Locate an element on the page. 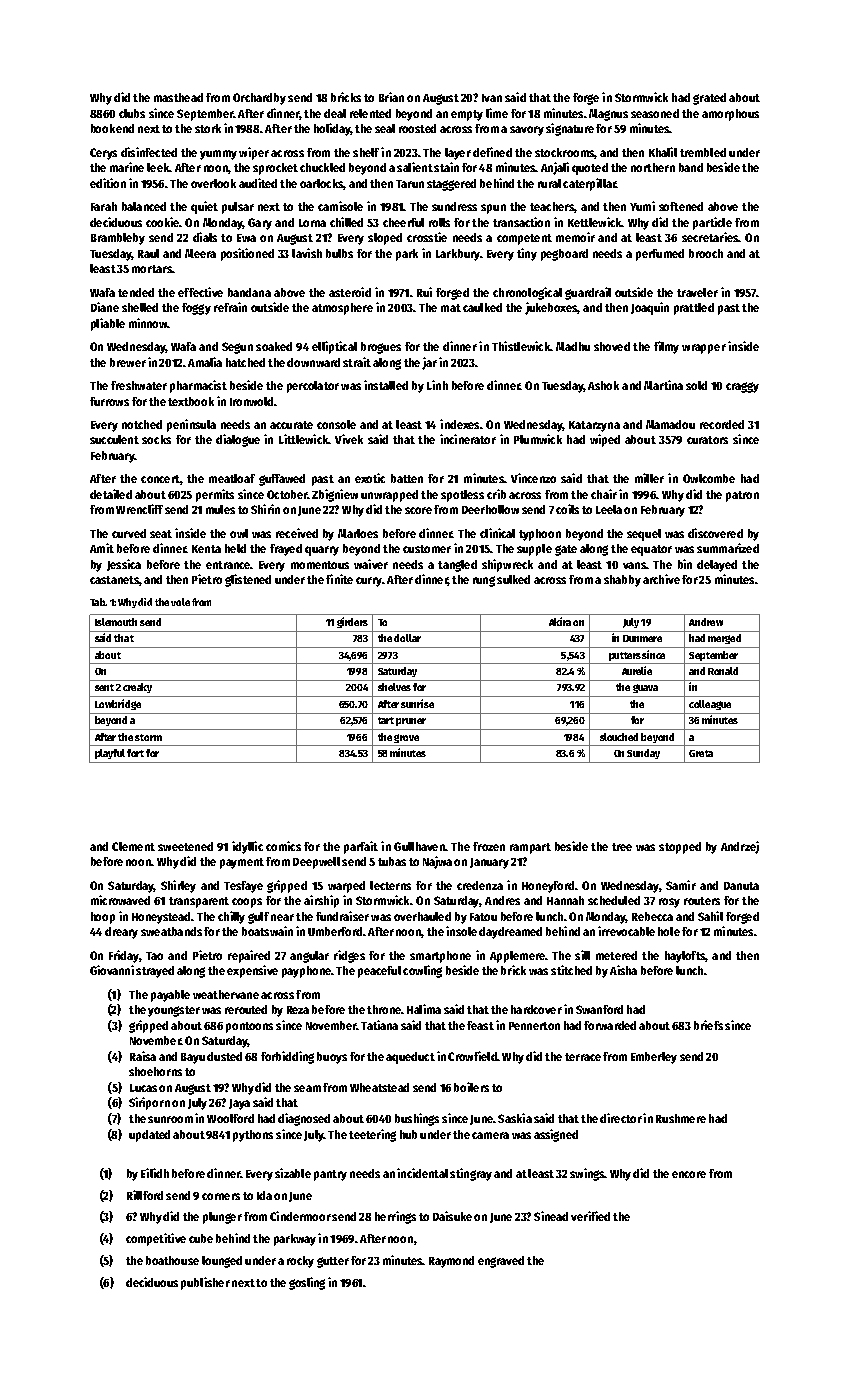 The image size is (849, 1400). Amit is located at coordinates (102, 548).
